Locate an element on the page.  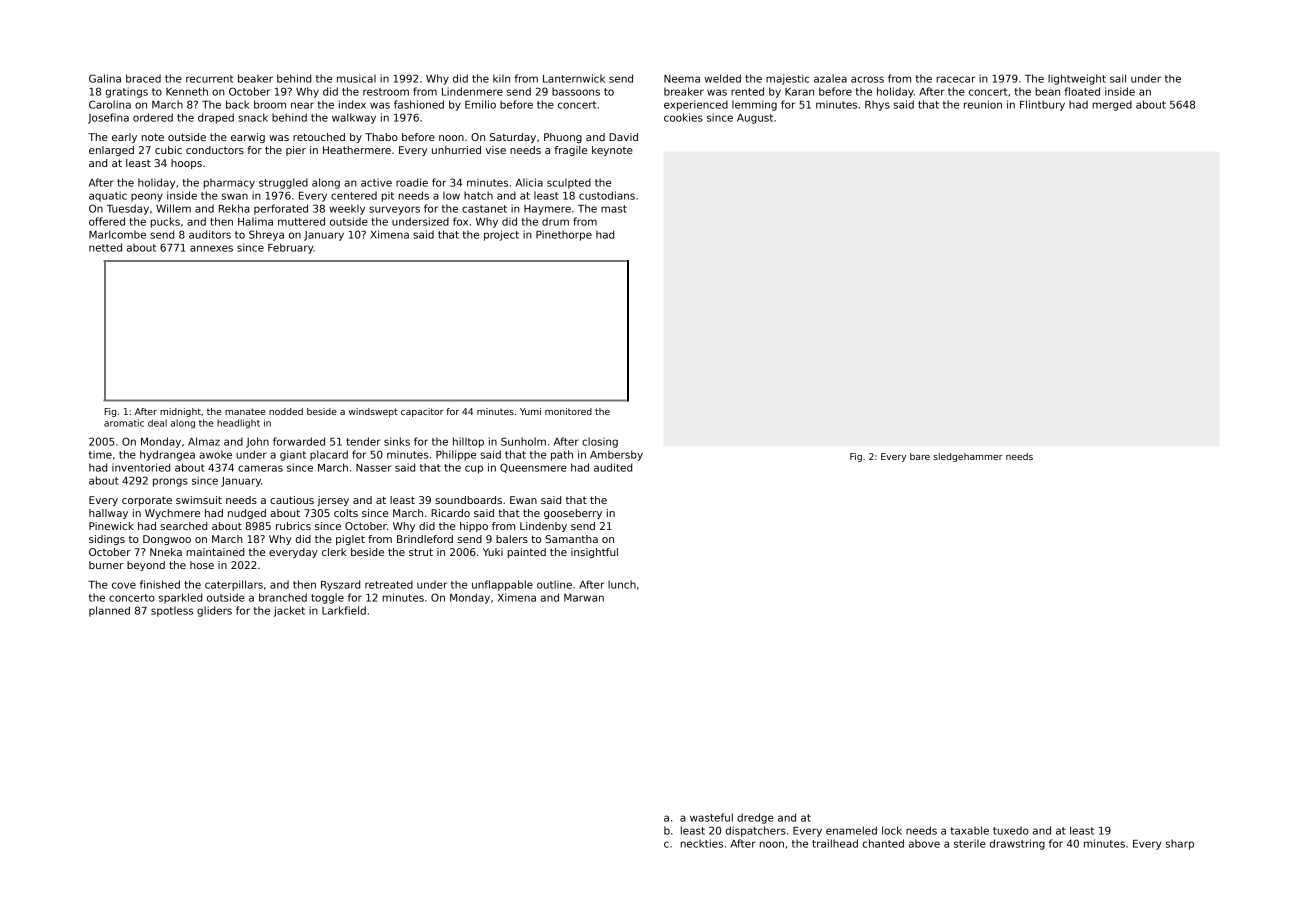
retouched is located at coordinates (319, 137).
